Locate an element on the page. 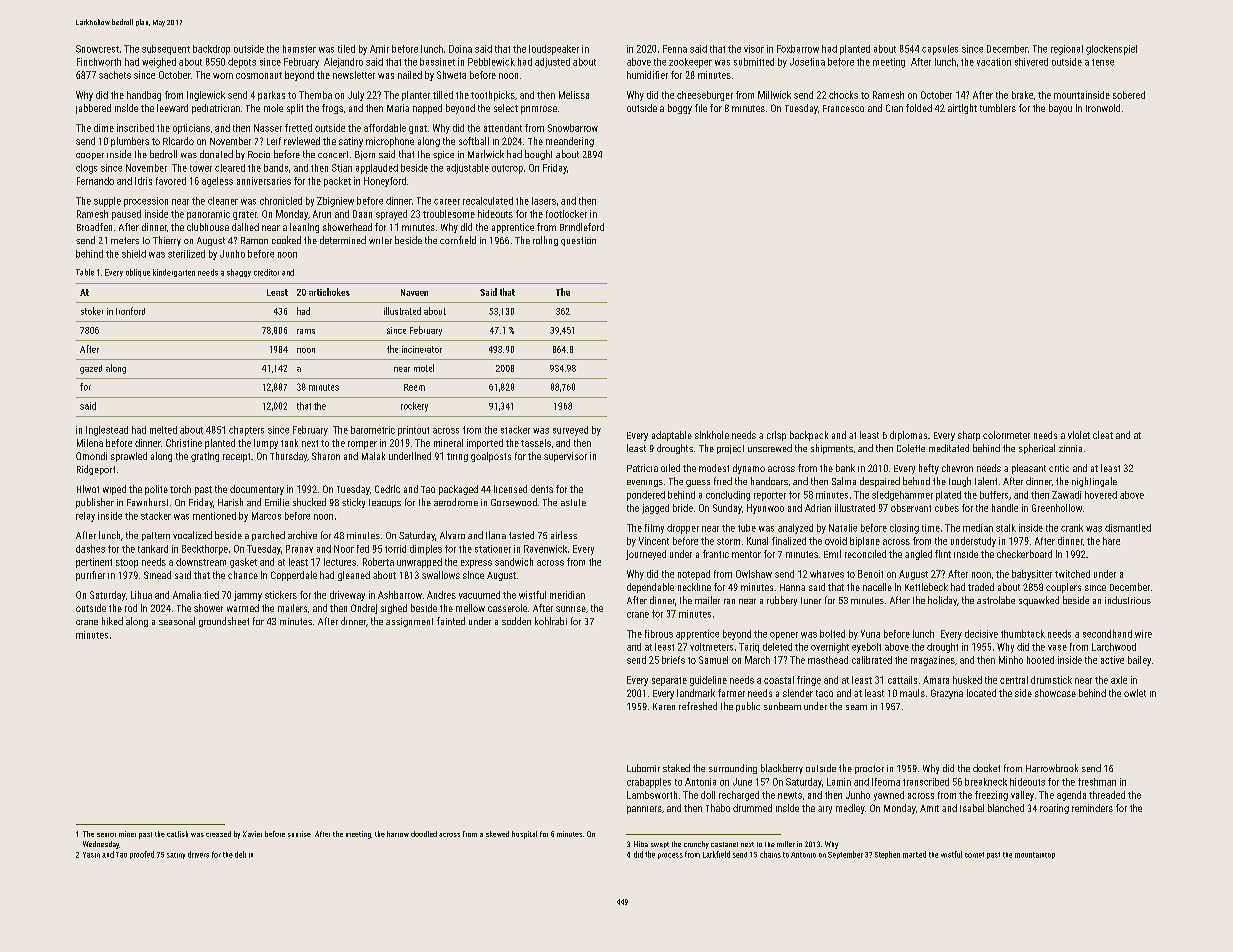  tumblers is located at coordinates (998, 108).
